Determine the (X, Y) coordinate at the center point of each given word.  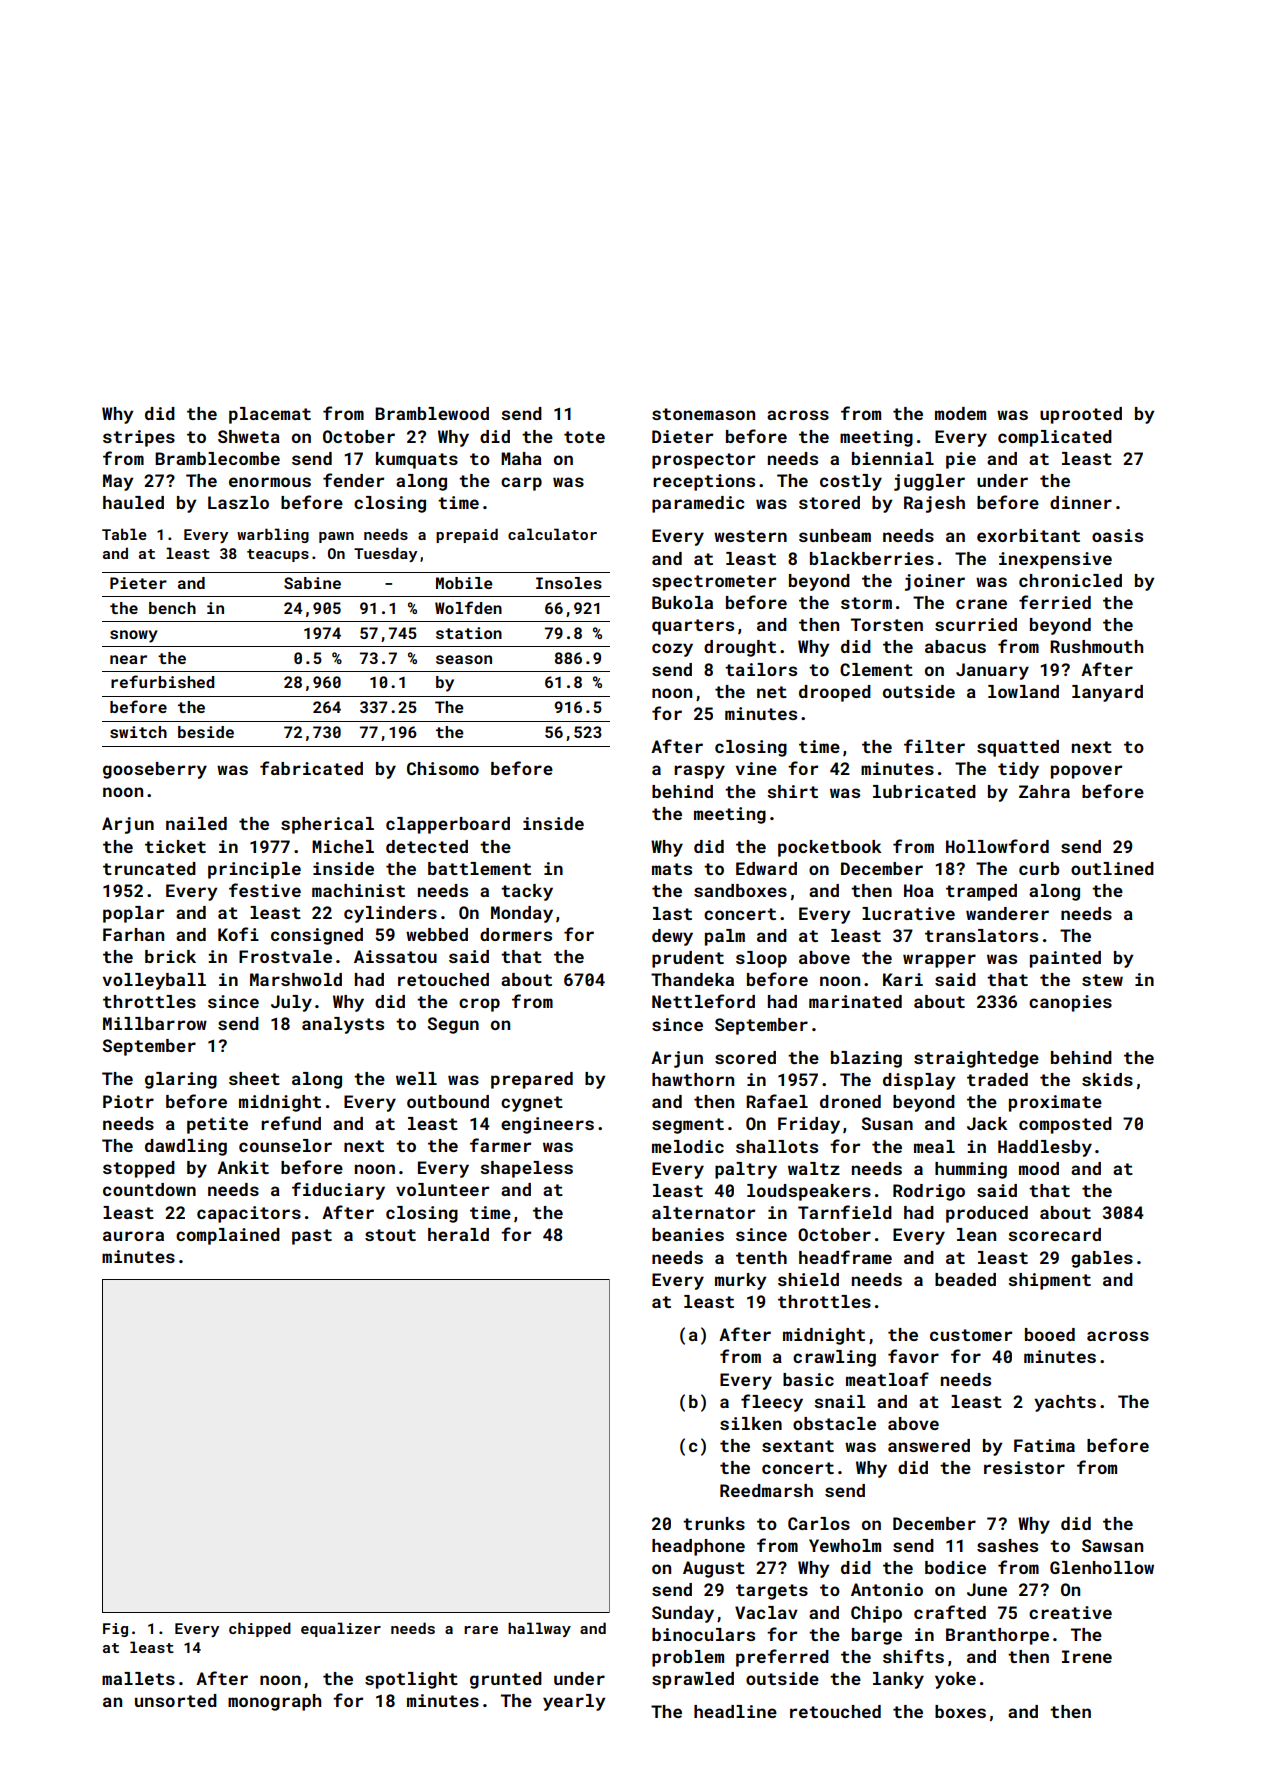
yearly (574, 1702)
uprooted (1081, 415)
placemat (270, 415)
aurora (133, 1236)
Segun (453, 1025)
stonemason (703, 414)
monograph (274, 1702)
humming (971, 1170)
